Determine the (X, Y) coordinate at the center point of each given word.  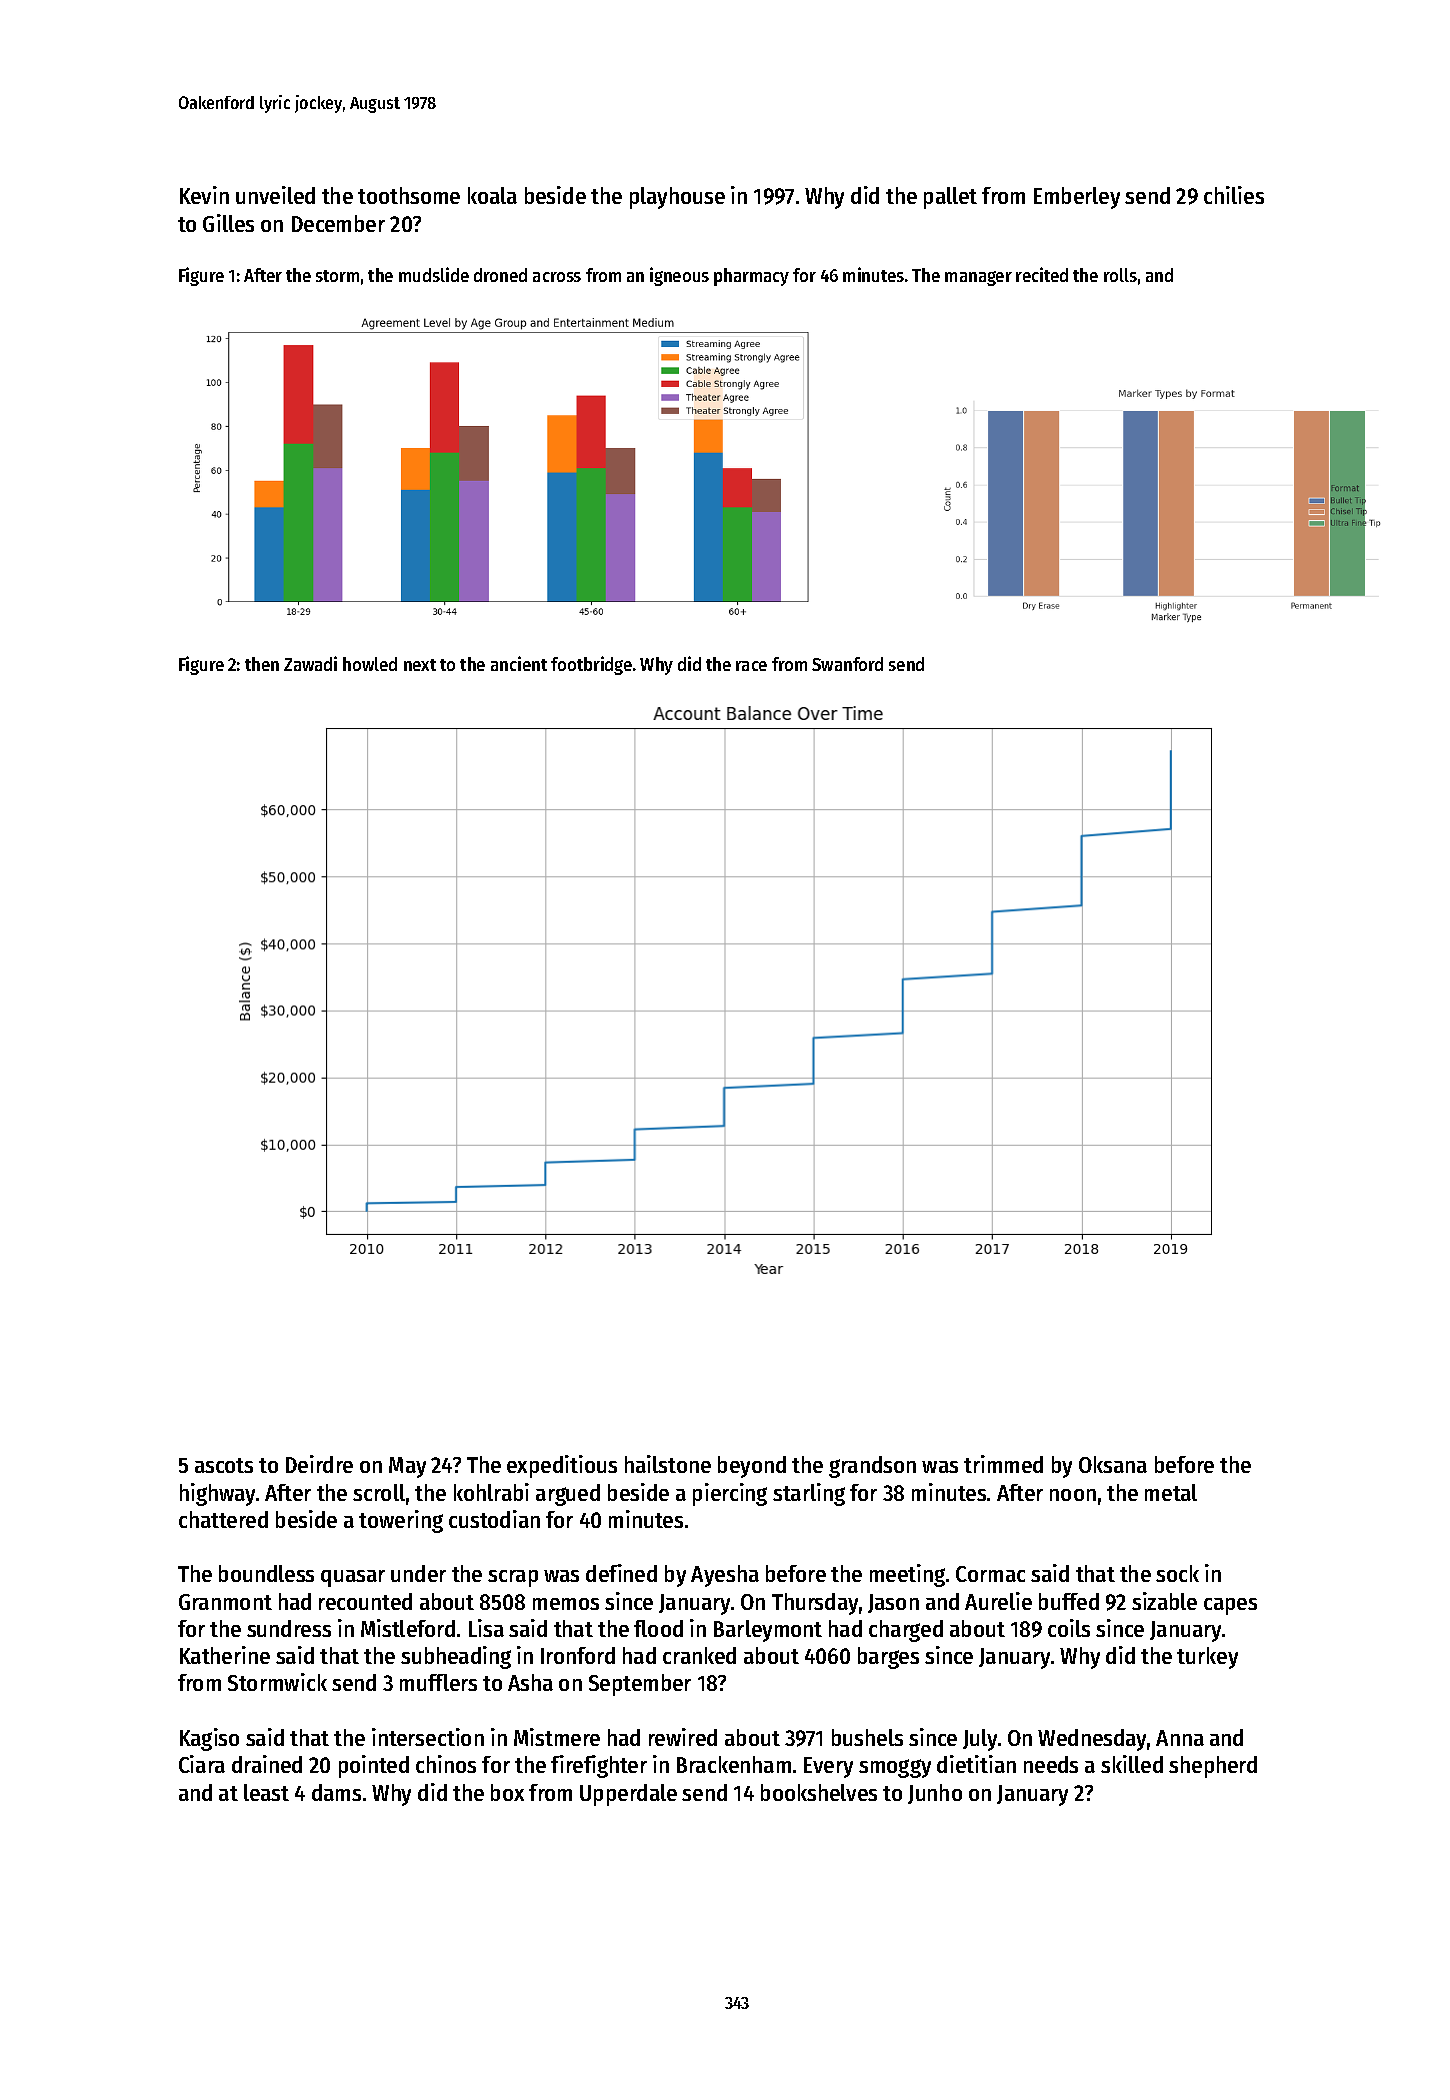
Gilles (228, 223)
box (507, 1792)
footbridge (591, 665)
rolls (1120, 275)
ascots (224, 1465)
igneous (679, 276)
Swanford (847, 664)
